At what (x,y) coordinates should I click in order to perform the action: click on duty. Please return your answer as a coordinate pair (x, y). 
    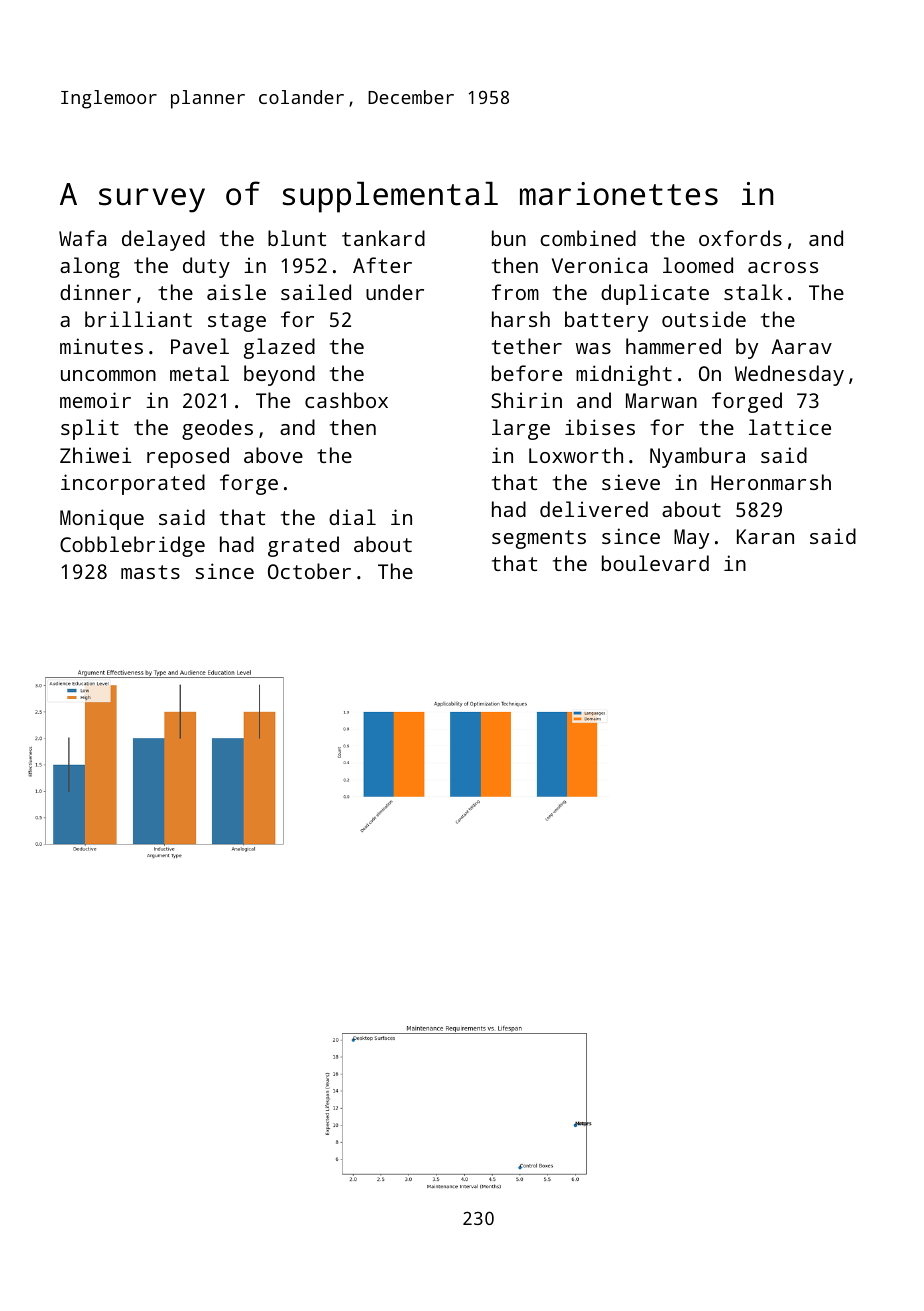
    Looking at the image, I should click on (206, 267).
